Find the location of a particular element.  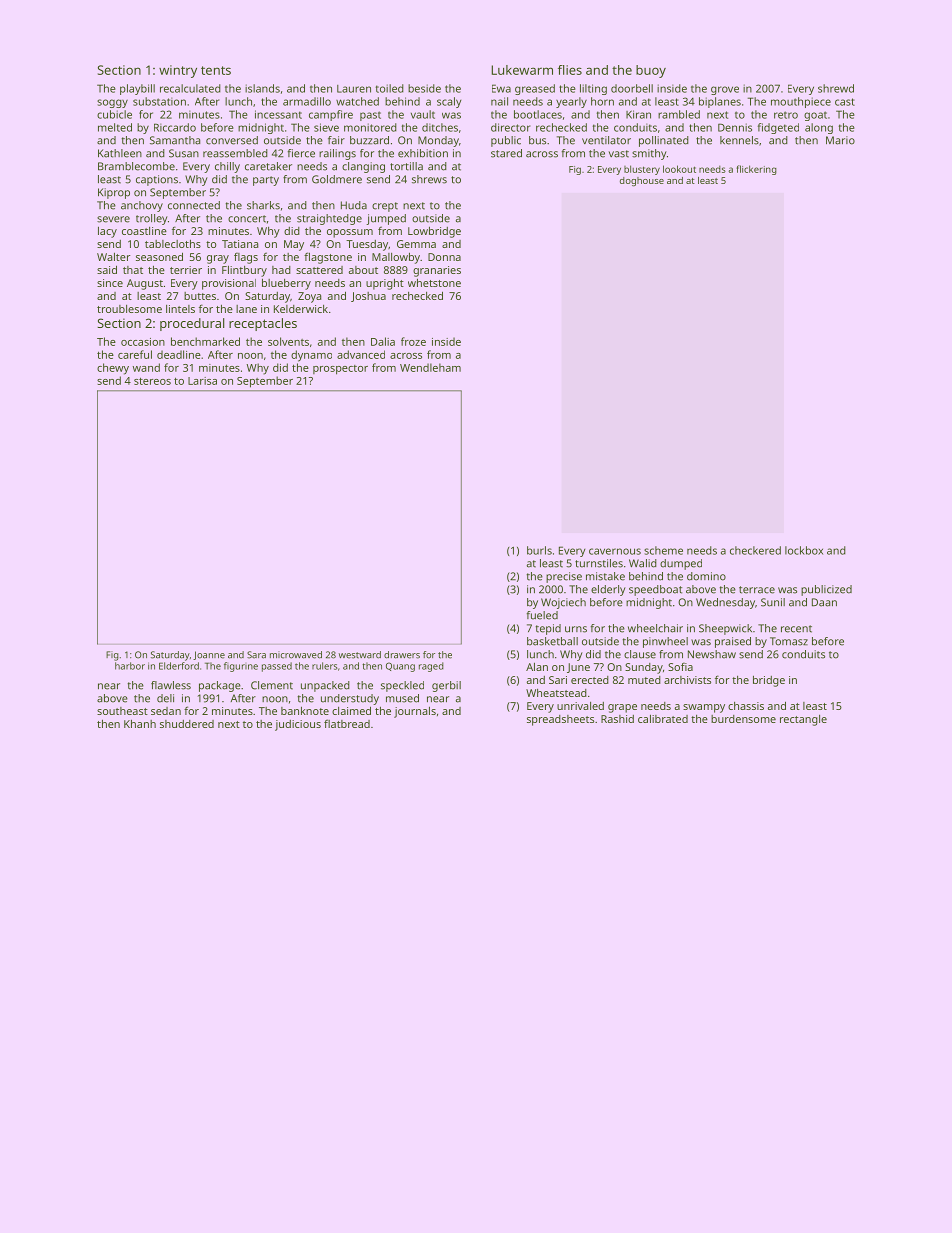

Wendleham is located at coordinates (430, 367).
